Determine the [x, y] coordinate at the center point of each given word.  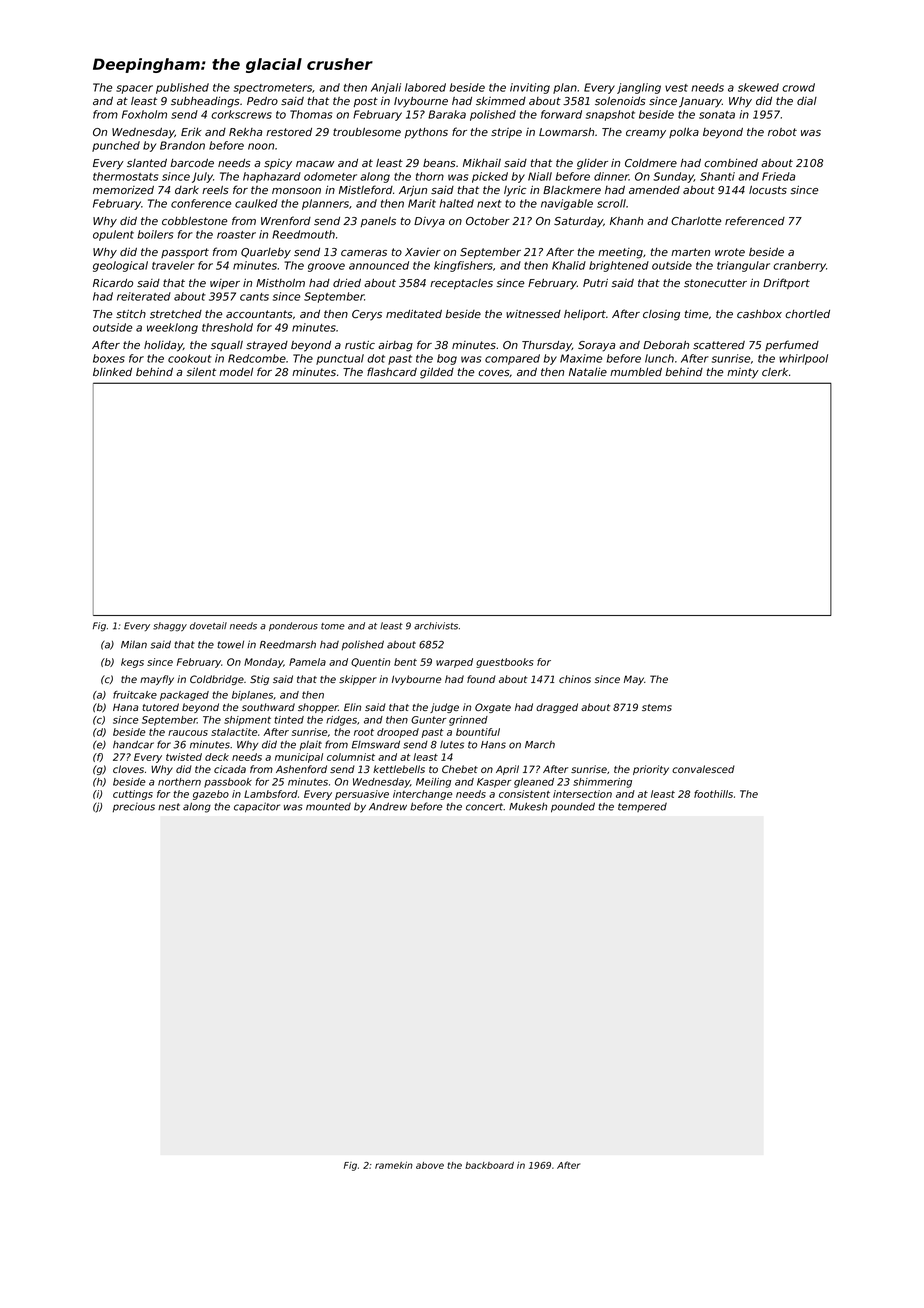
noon [261, 146]
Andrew [388, 806]
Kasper [494, 783]
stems [657, 707]
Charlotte [696, 221]
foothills [713, 794]
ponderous [293, 626]
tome [333, 626]
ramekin [394, 1165]
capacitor [257, 807]
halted [456, 203]
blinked [112, 372]
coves [494, 373]
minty [743, 373]
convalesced [703, 769]
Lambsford [271, 794]
